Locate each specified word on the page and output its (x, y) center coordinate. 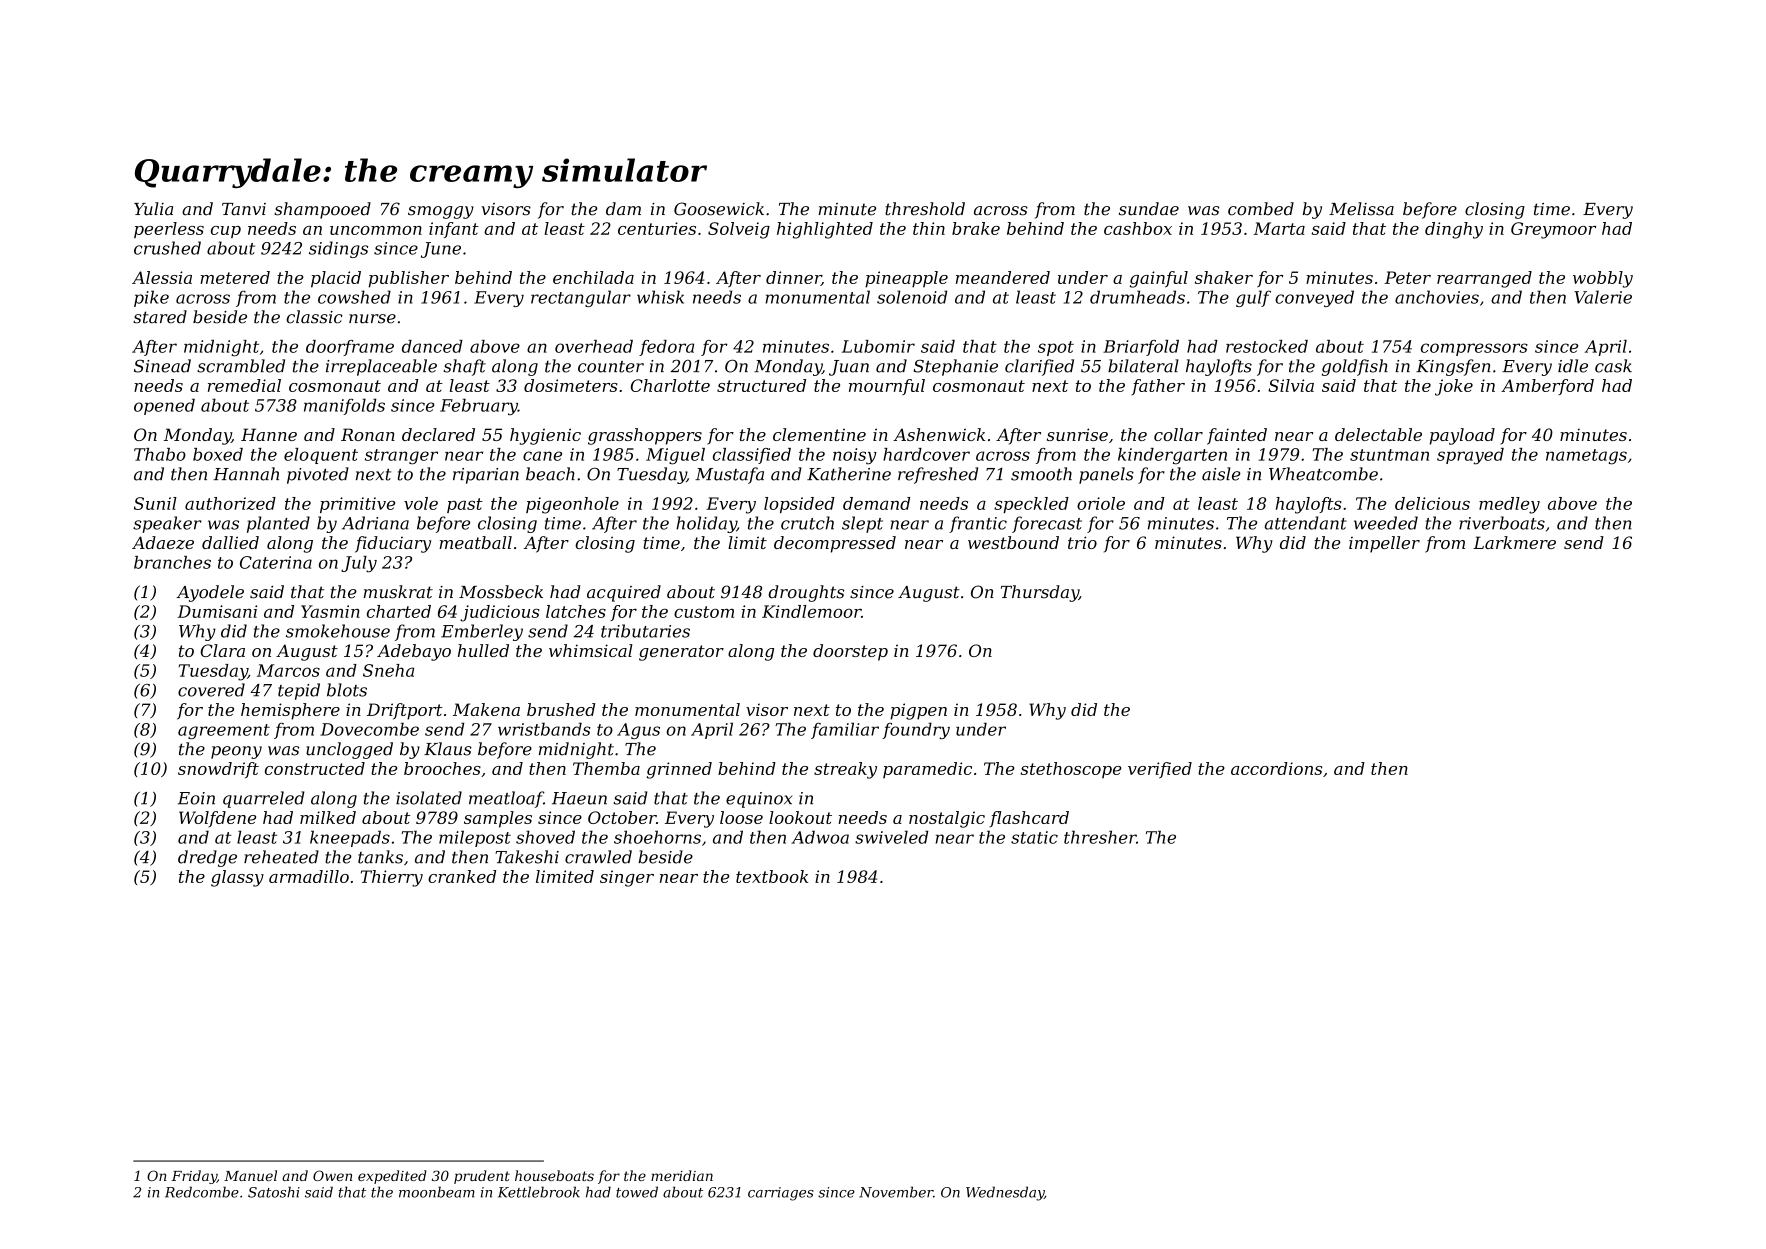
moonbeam (437, 1192)
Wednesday (1005, 1193)
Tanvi (244, 209)
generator (681, 653)
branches (172, 562)
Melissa (1361, 209)
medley (1509, 505)
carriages (781, 1194)
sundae (1149, 209)
